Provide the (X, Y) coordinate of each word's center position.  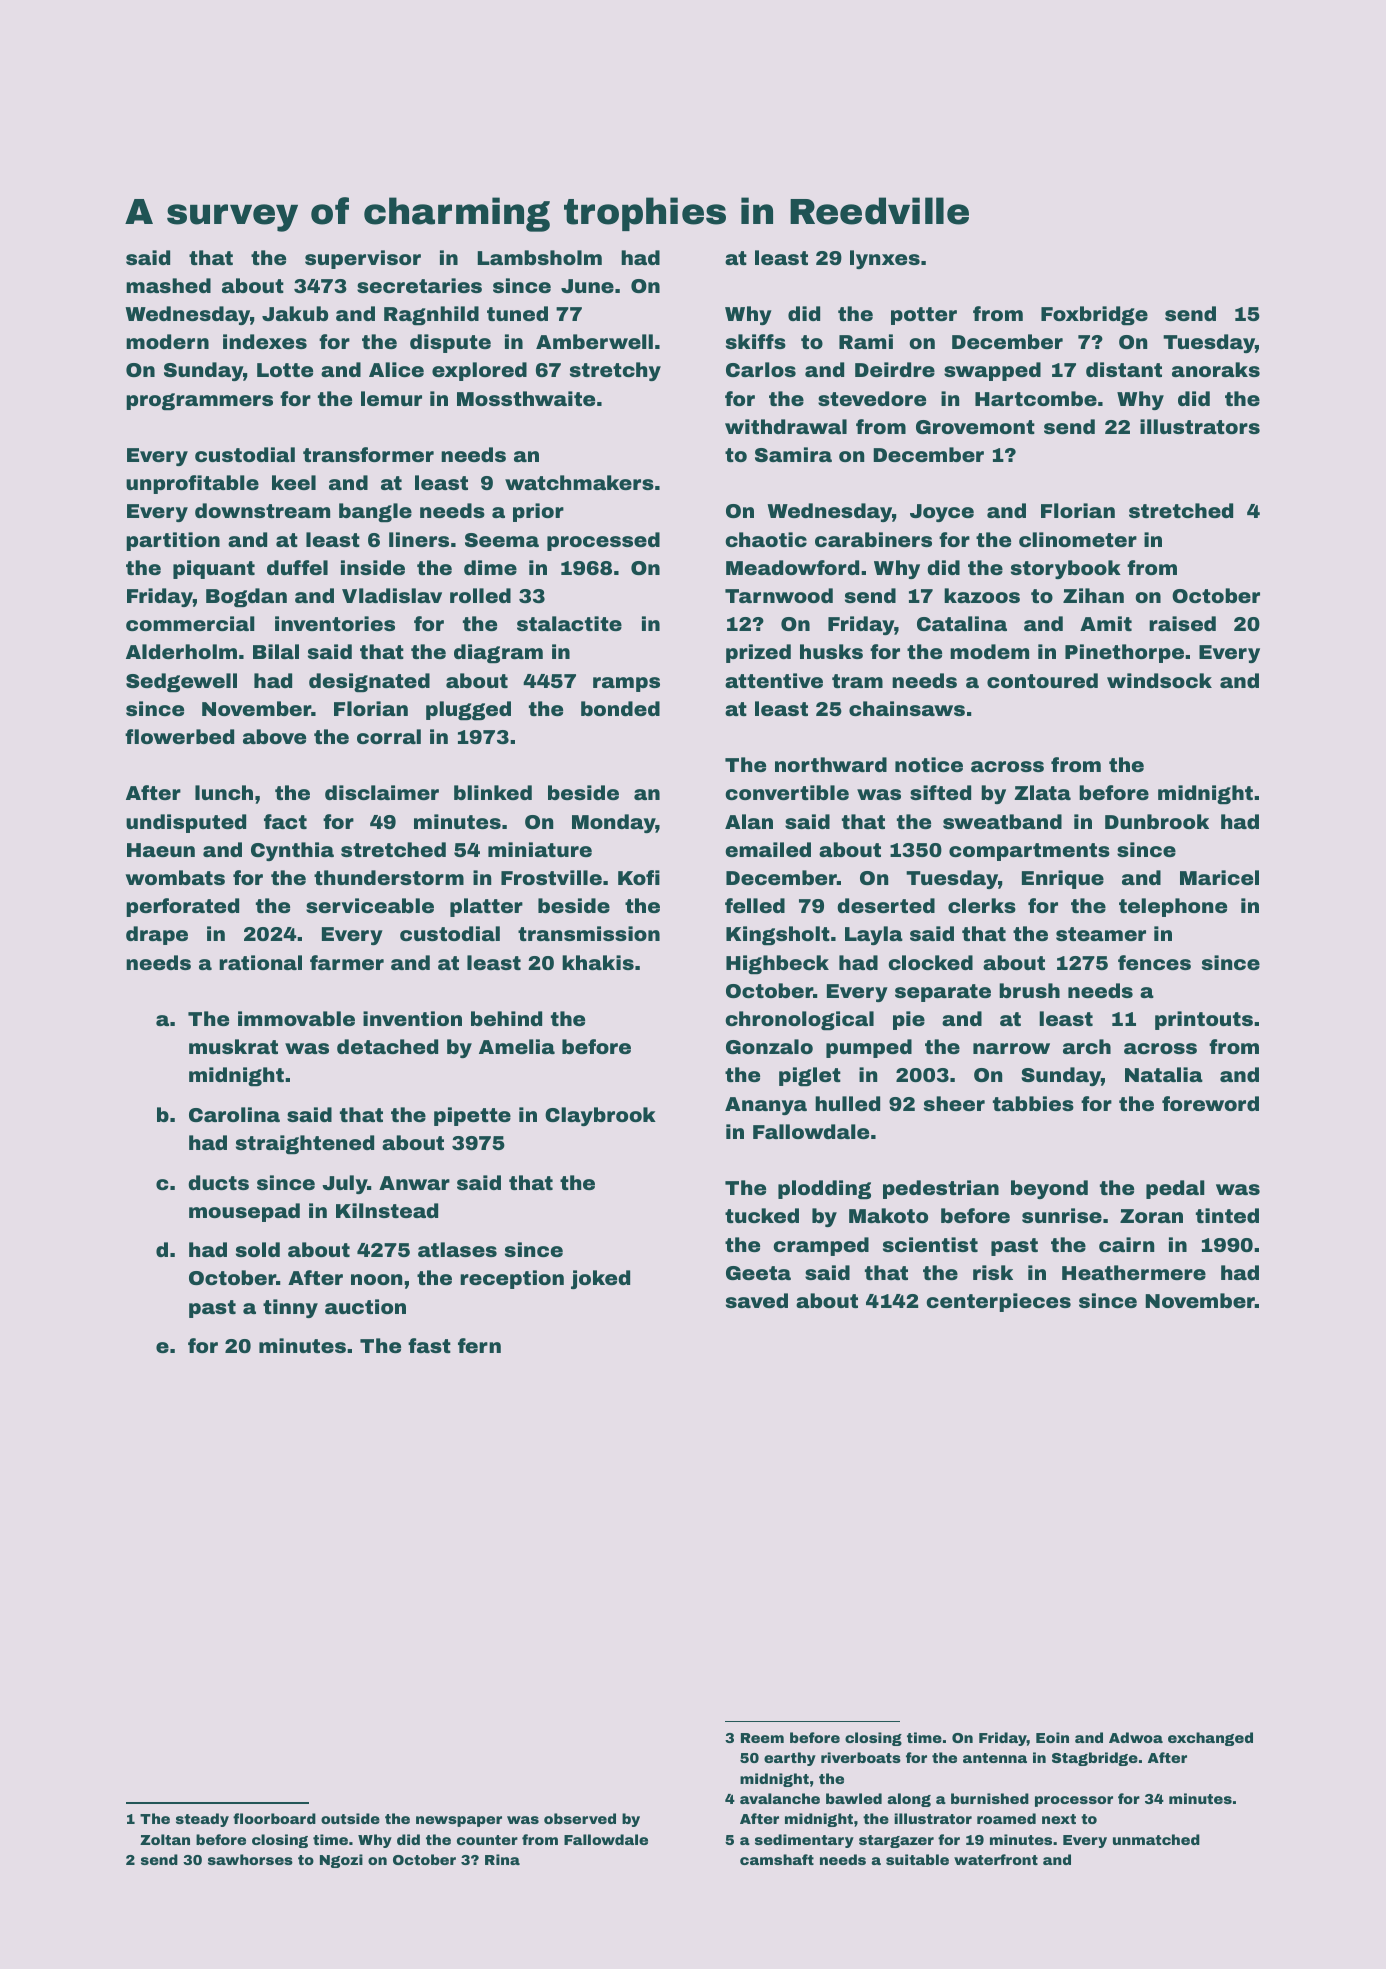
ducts (218, 1182)
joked (600, 1279)
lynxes (885, 259)
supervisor (363, 259)
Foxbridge (1094, 315)
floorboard (274, 1818)
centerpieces (998, 1302)
